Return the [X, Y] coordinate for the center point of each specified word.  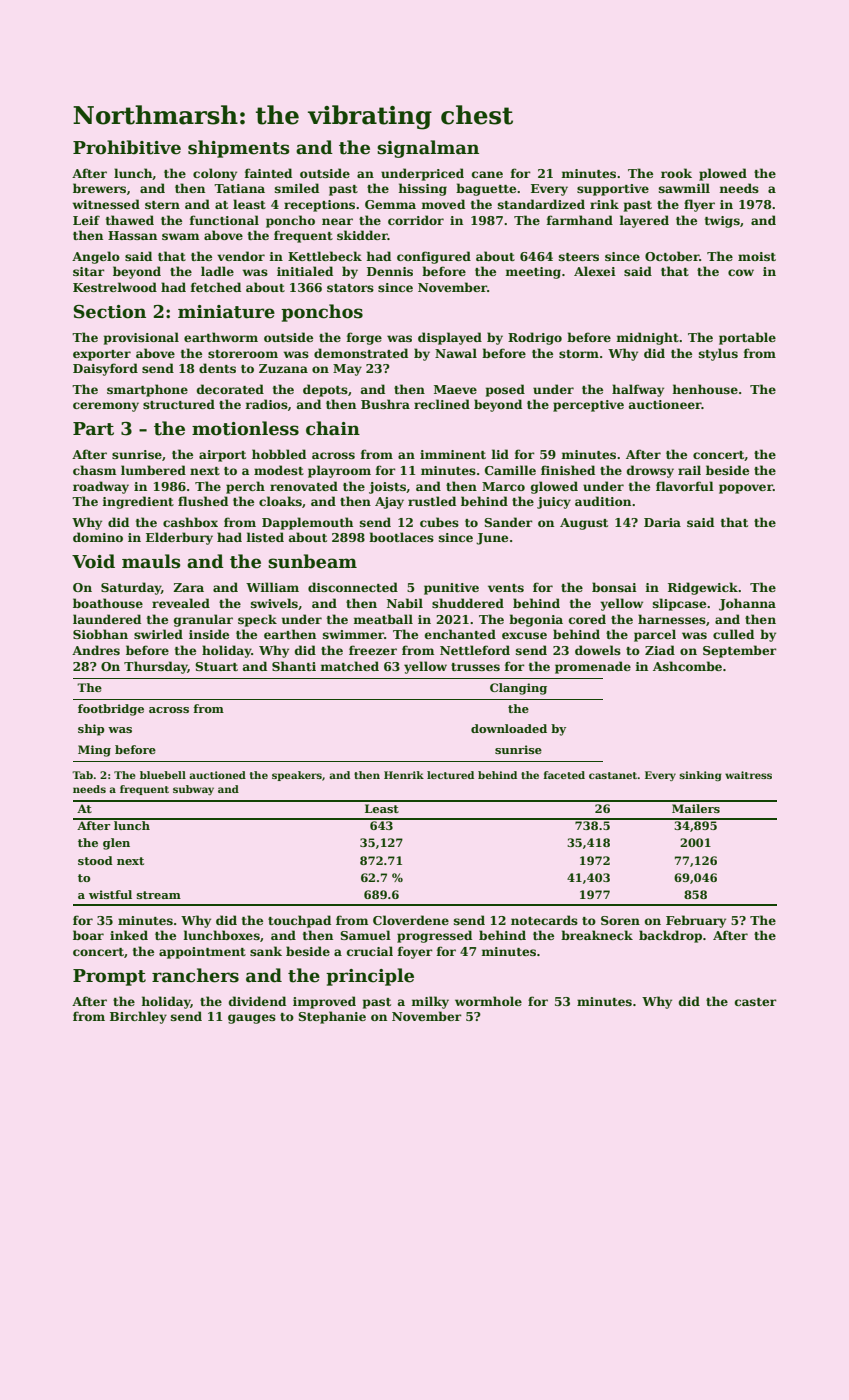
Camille [510, 470]
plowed [723, 174]
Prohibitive [127, 147]
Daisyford [105, 369]
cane [487, 174]
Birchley [138, 1017]
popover [746, 489]
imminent [453, 454]
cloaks [280, 501]
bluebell [163, 775]
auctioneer [665, 404]
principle [370, 977]
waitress [748, 775]
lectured [450, 775]
